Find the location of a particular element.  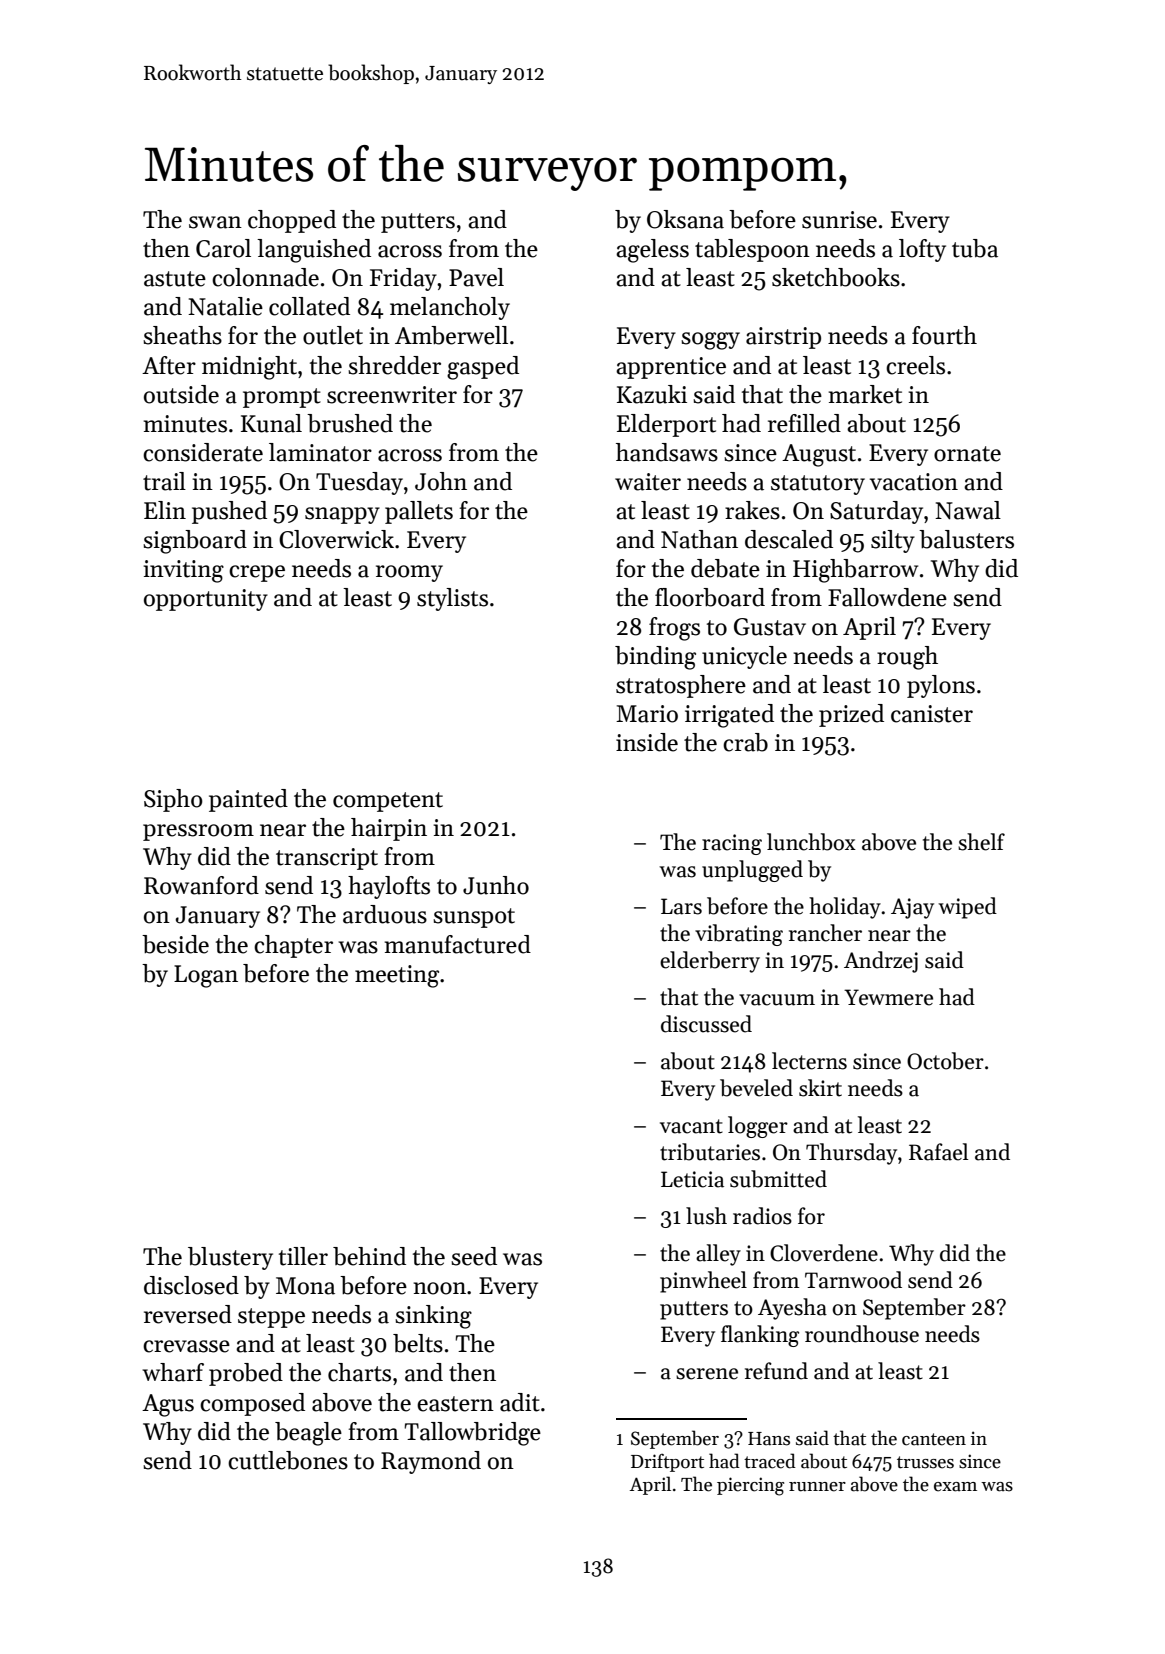

Logan is located at coordinates (206, 976).
